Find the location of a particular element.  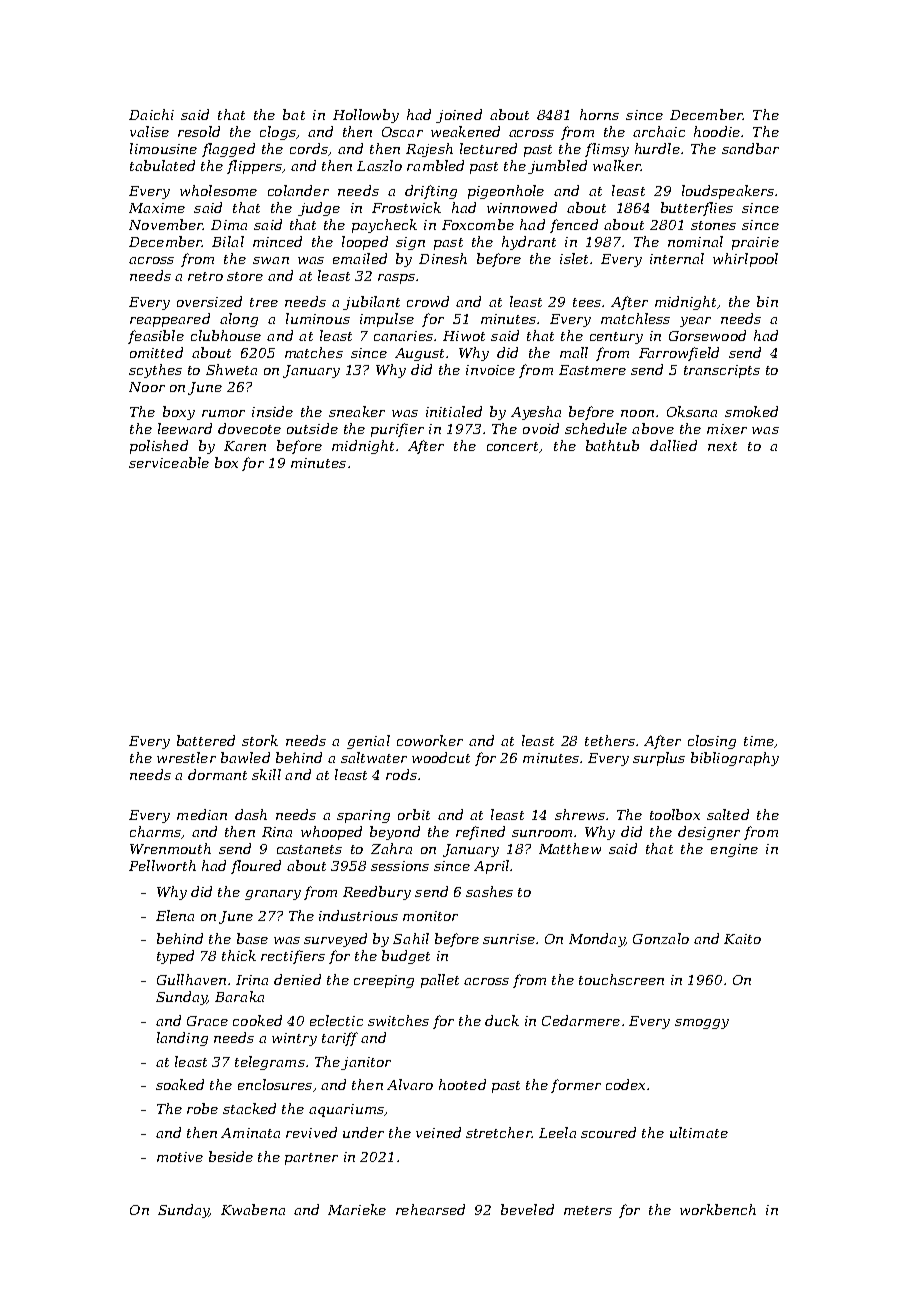

flippers is located at coordinates (254, 167).
